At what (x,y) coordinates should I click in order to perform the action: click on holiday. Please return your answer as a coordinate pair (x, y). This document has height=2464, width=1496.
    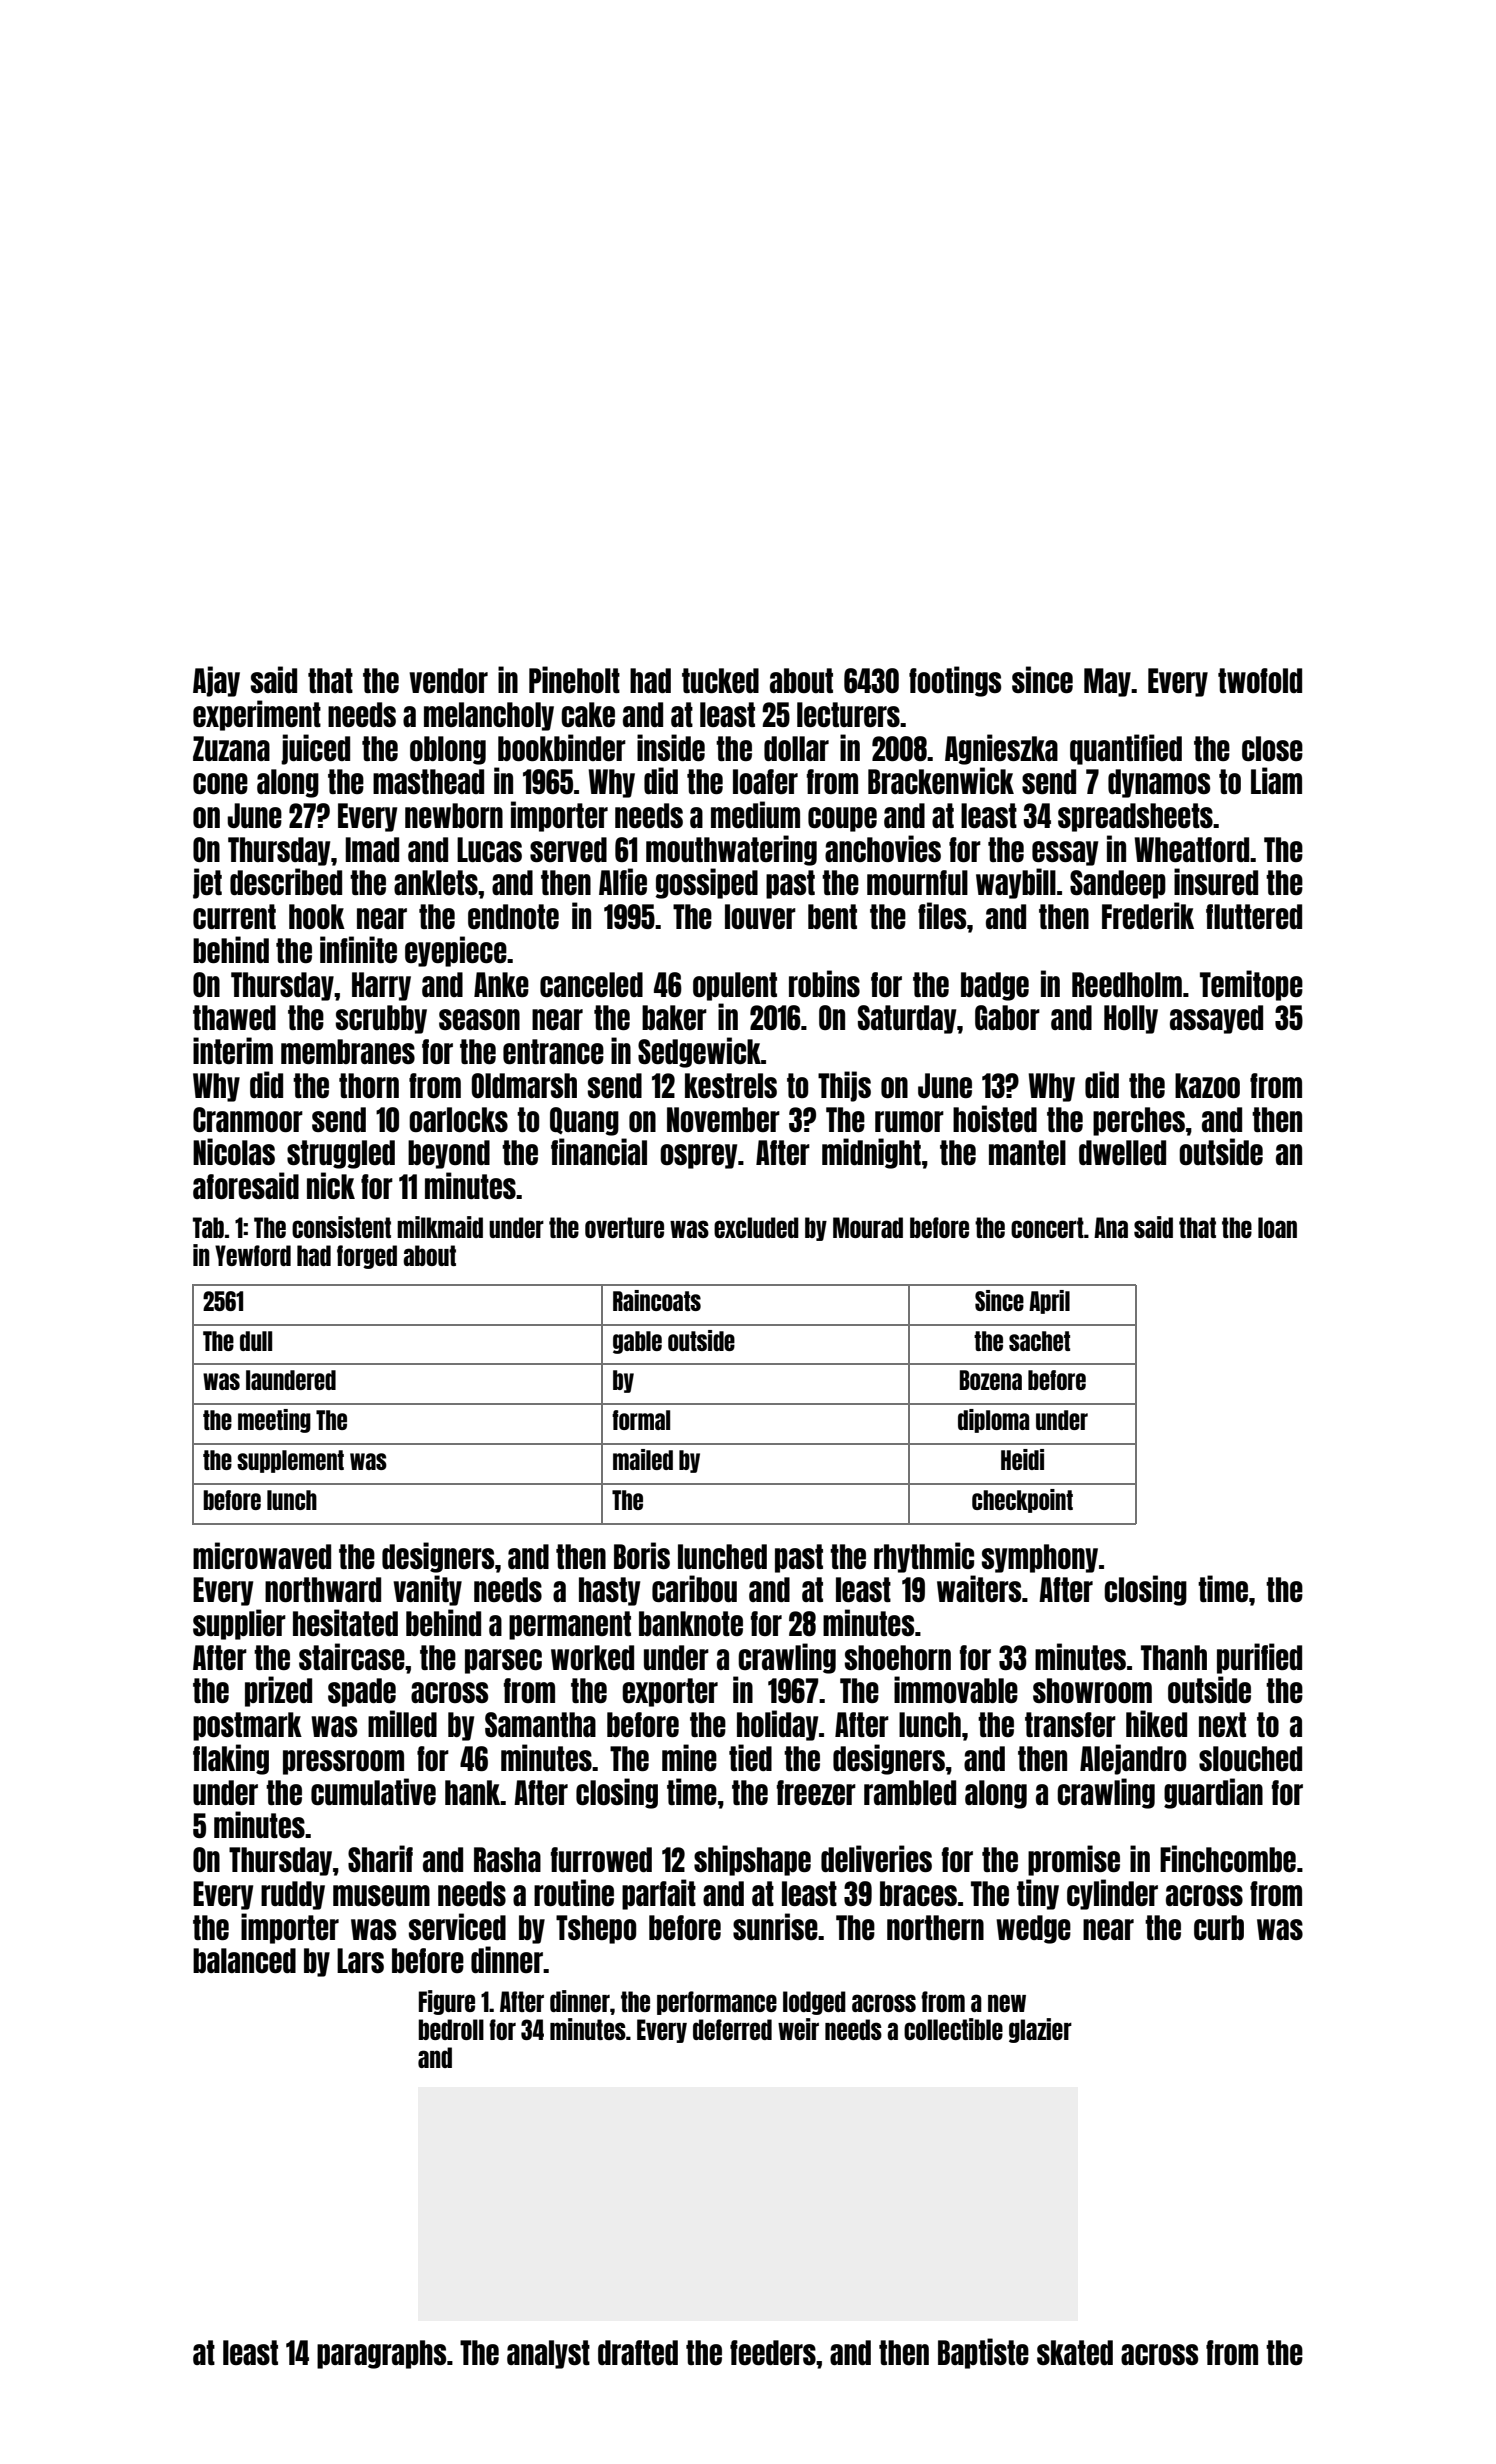
    Looking at the image, I should click on (777, 1725).
